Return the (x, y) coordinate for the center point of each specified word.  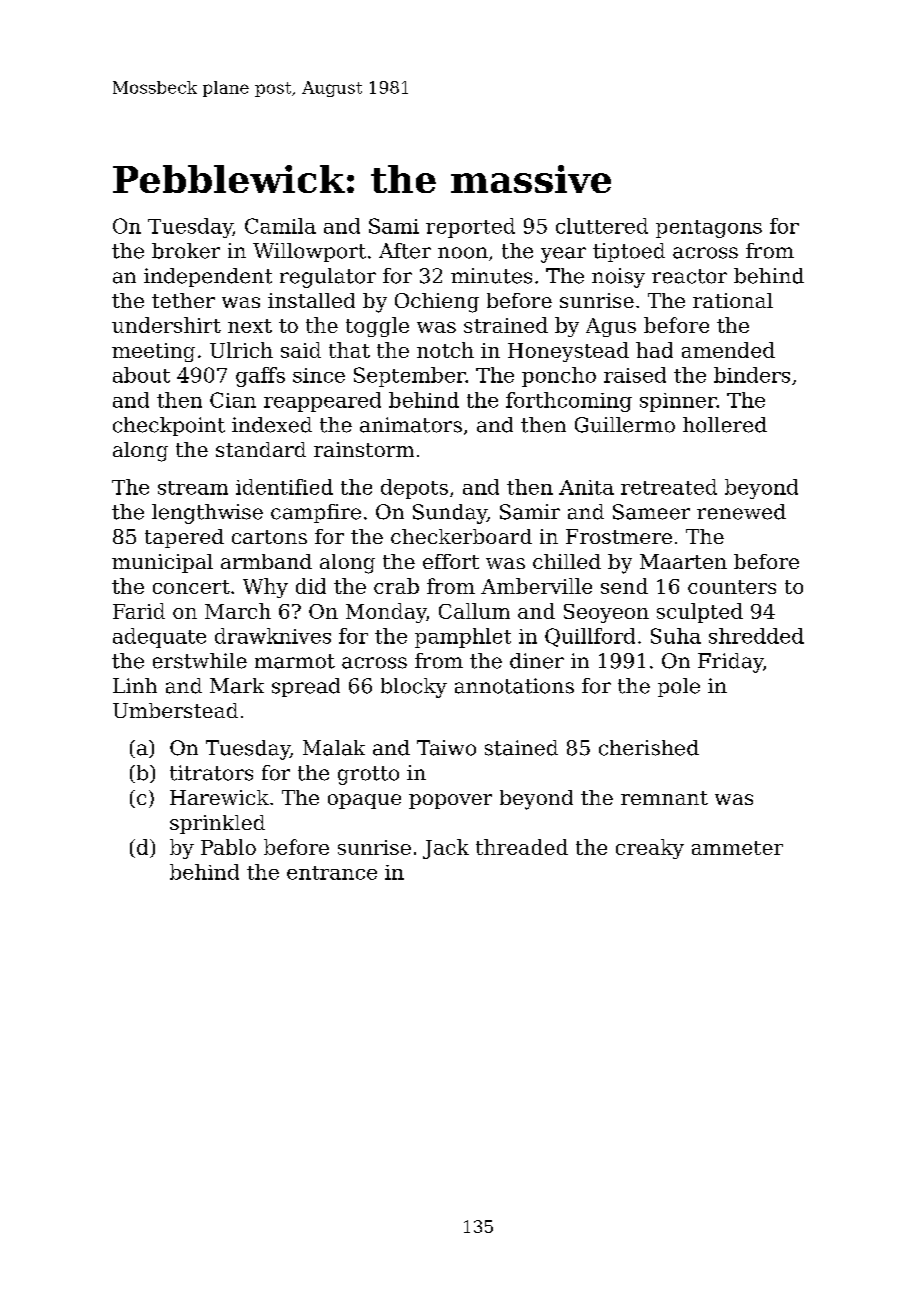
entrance (332, 873)
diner (537, 661)
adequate (159, 638)
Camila (280, 226)
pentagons (709, 229)
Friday (730, 663)
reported (470, 228)
